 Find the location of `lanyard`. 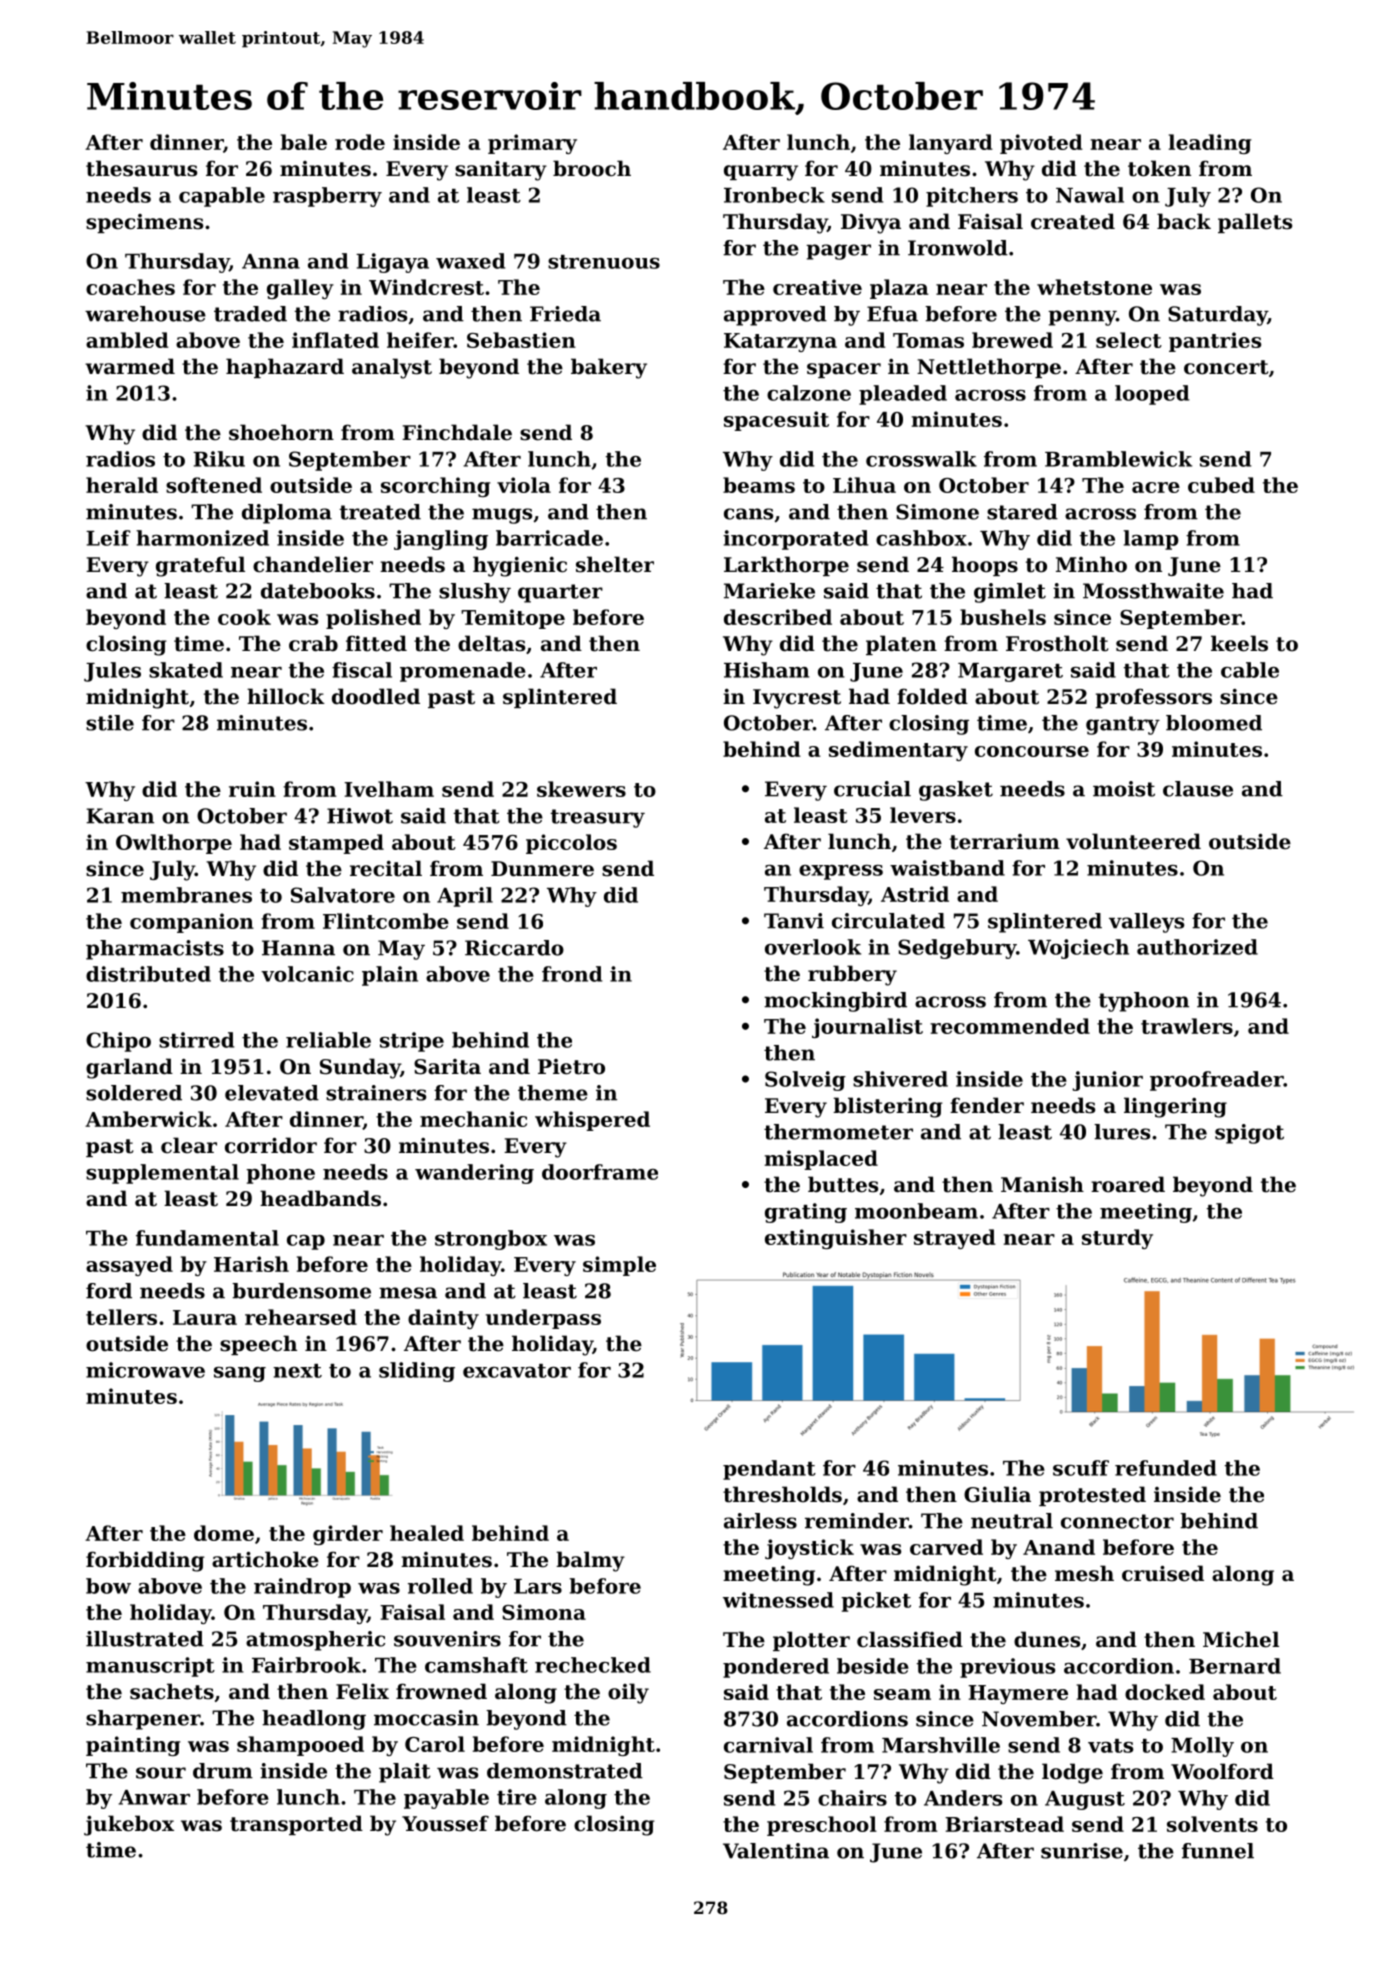

lanyard is located at coordinates (951, 144).
